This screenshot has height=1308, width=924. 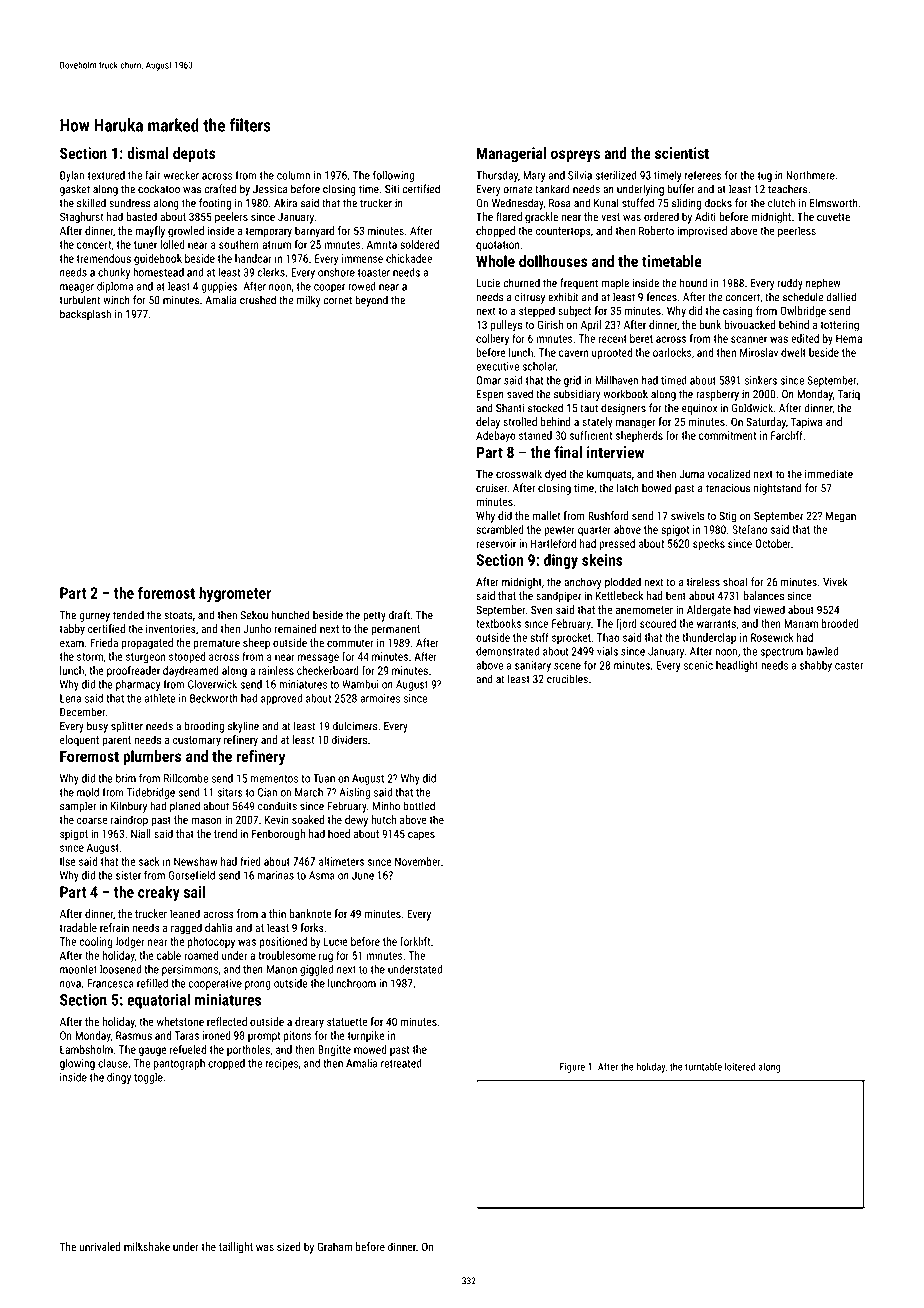 What do you see at coordinates (194, 154) in the screenshot?
I see `depots` at bounding box center [194, 154].
